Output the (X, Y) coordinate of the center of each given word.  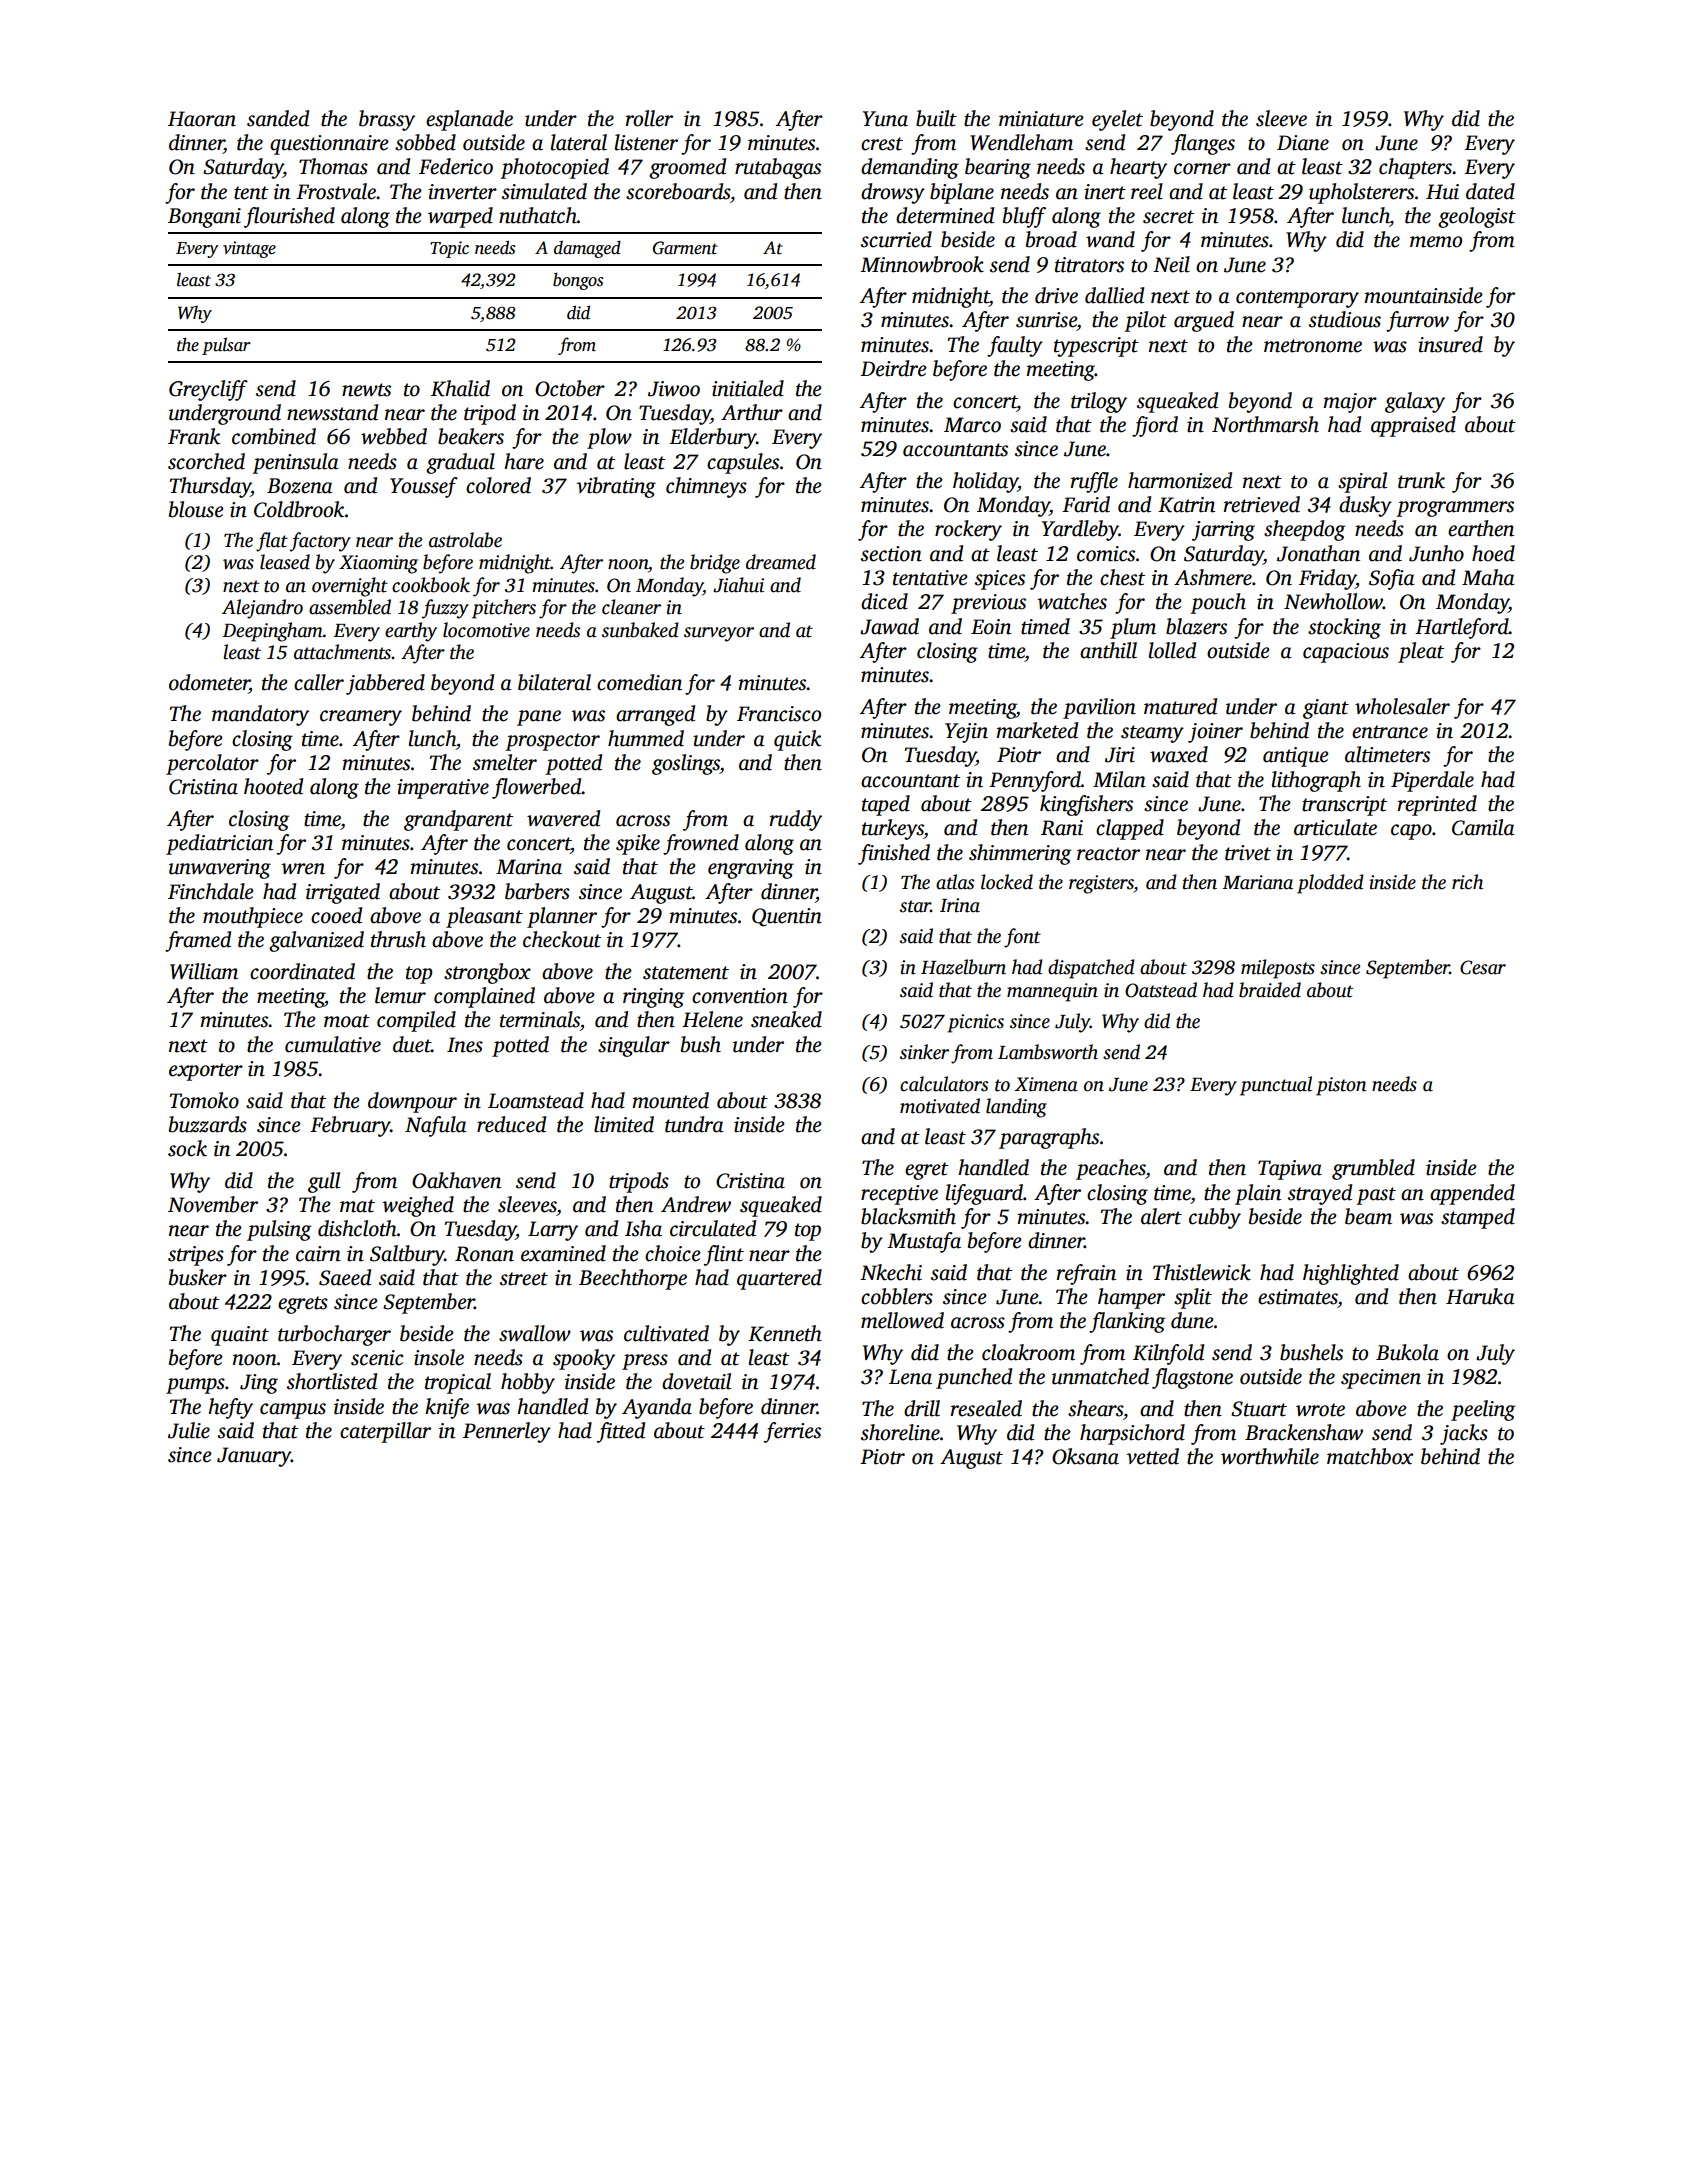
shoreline (900, 1432)
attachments (342, 652)
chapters (1415, 168)
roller (649, 118)
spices (1000, 580)
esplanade (469, 120)
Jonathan (1318, 553)
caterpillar (385, 1432)
